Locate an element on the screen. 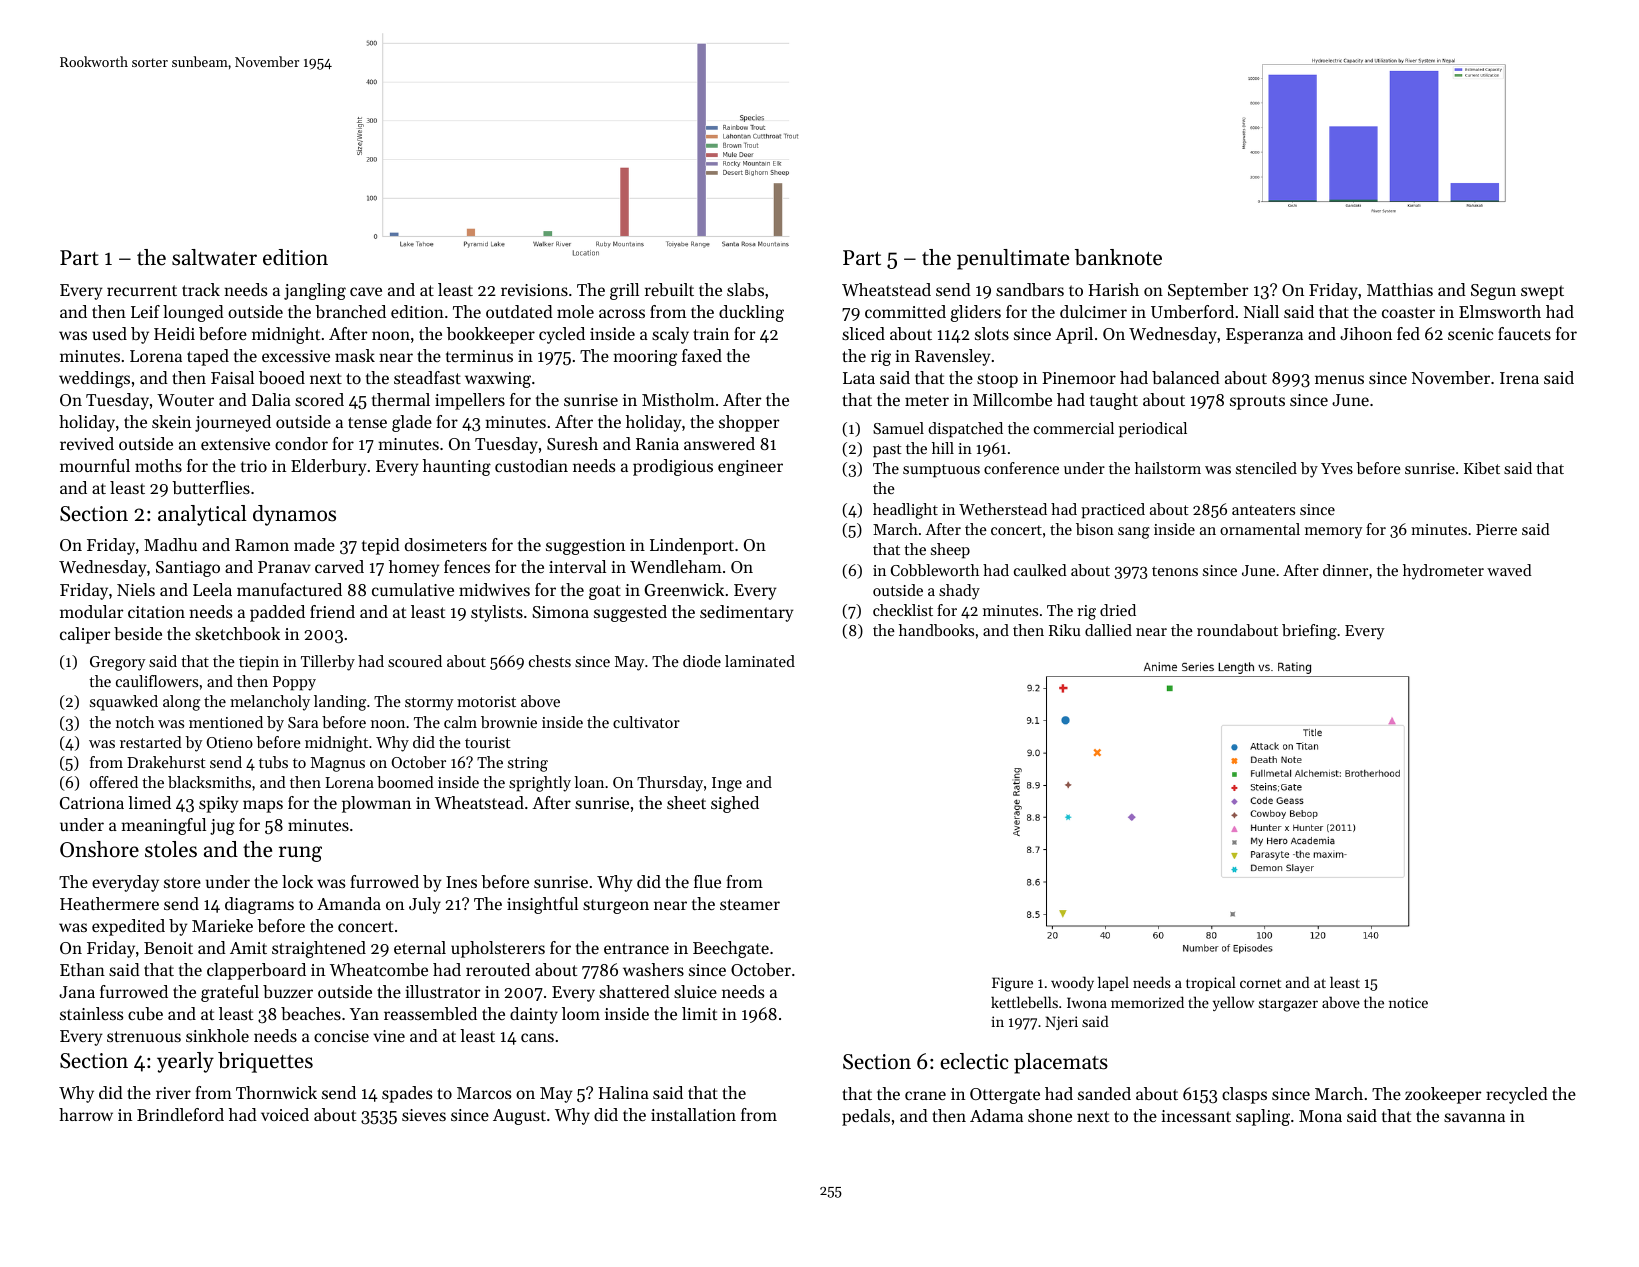  saltwater is located at coordinates (214, 257).
